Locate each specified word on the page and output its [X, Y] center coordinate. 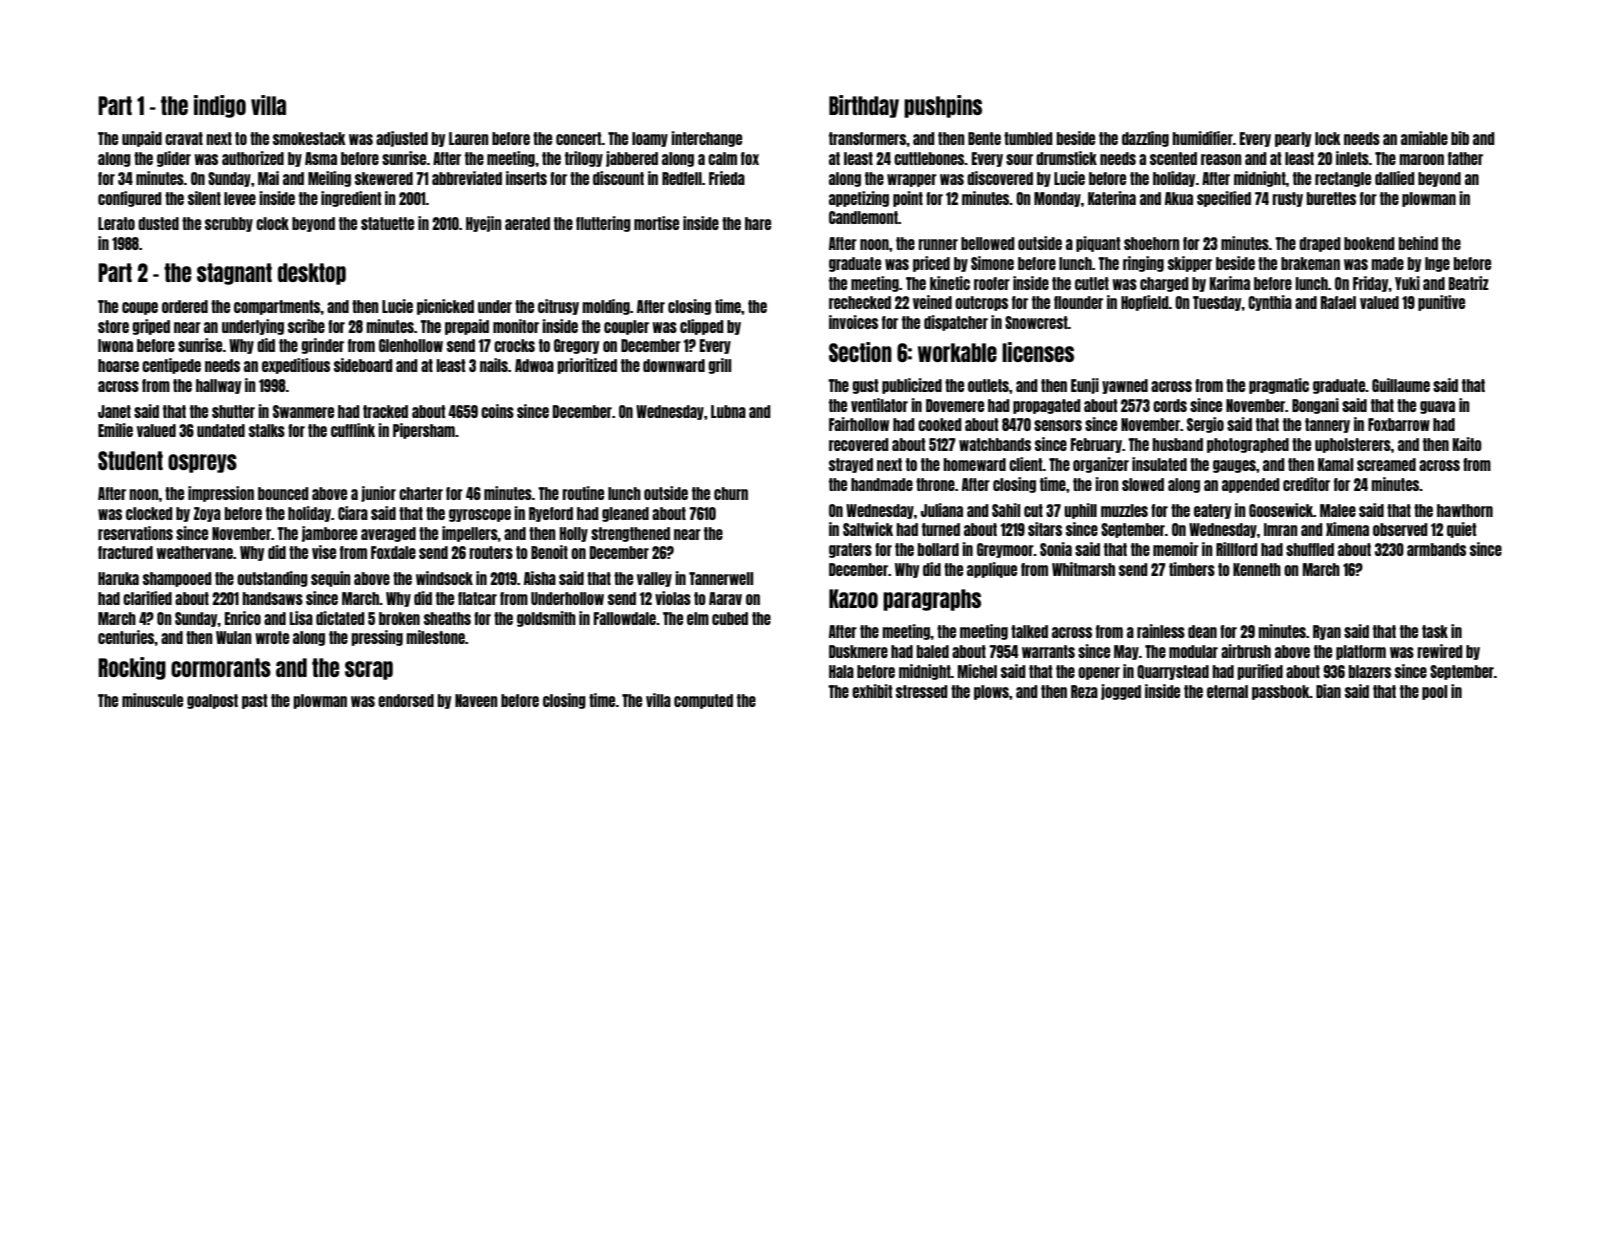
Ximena [1347, 529]
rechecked [860, 302]
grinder [322, 346]
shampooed [177, 579]
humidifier [1202, 138]
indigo [220, 106]
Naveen [476, 700]
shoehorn [1151, 243]
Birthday [864, 106]
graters [850, 550]
